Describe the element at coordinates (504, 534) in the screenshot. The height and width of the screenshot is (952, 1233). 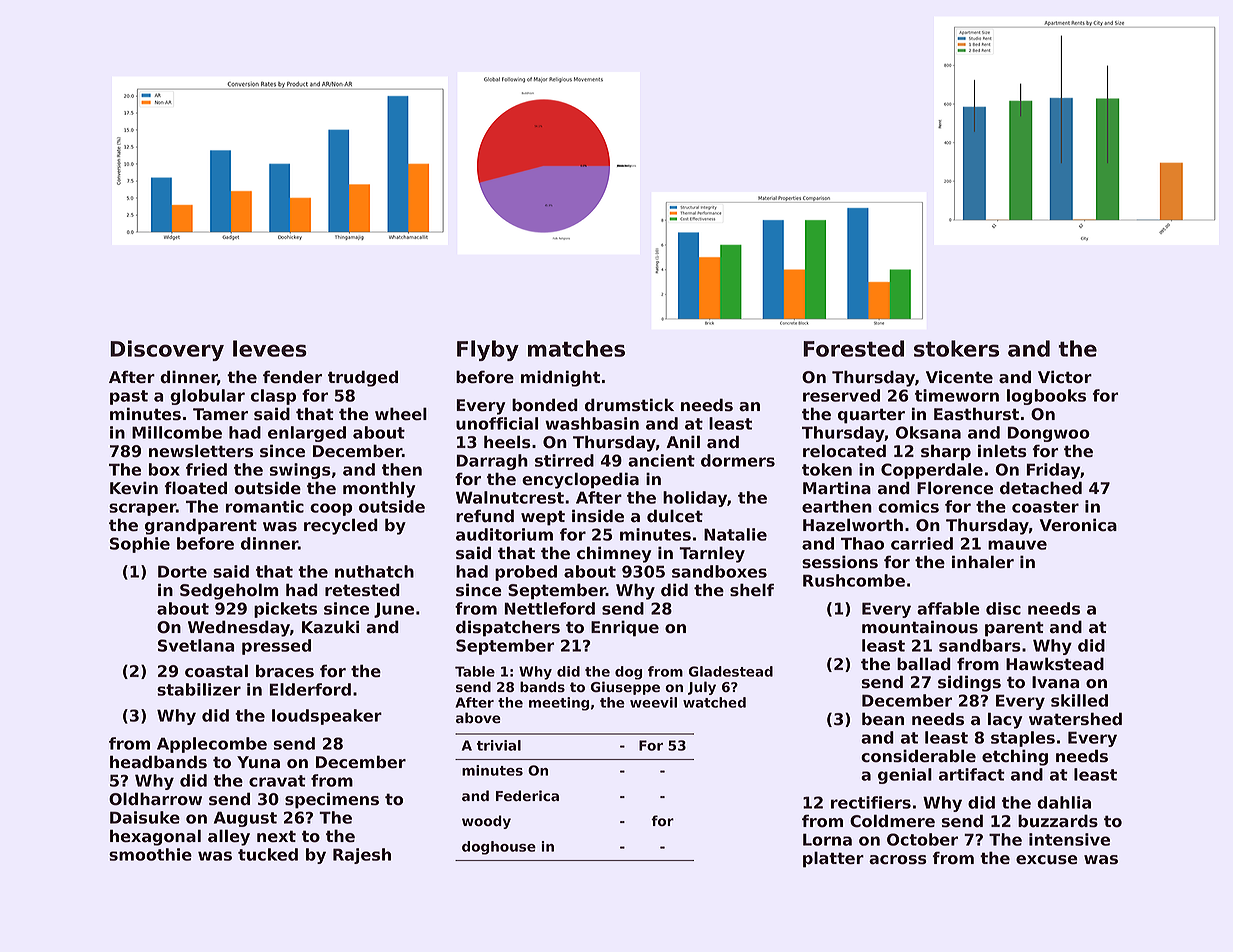
I see `auditorium` at that location.
